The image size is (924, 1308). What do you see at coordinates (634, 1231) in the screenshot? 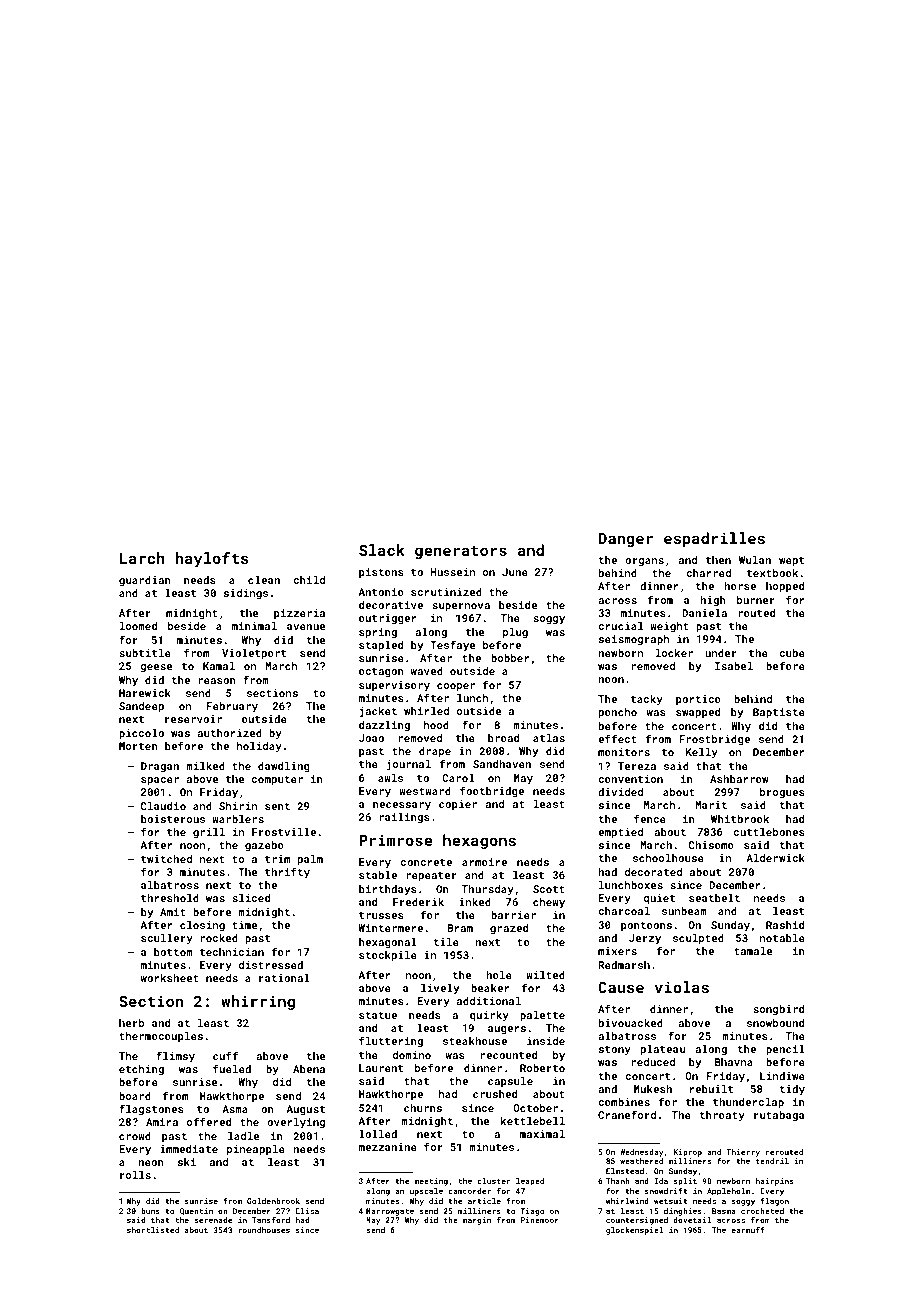
I see `glockenspiel` at bounding box center [634, 1231].
